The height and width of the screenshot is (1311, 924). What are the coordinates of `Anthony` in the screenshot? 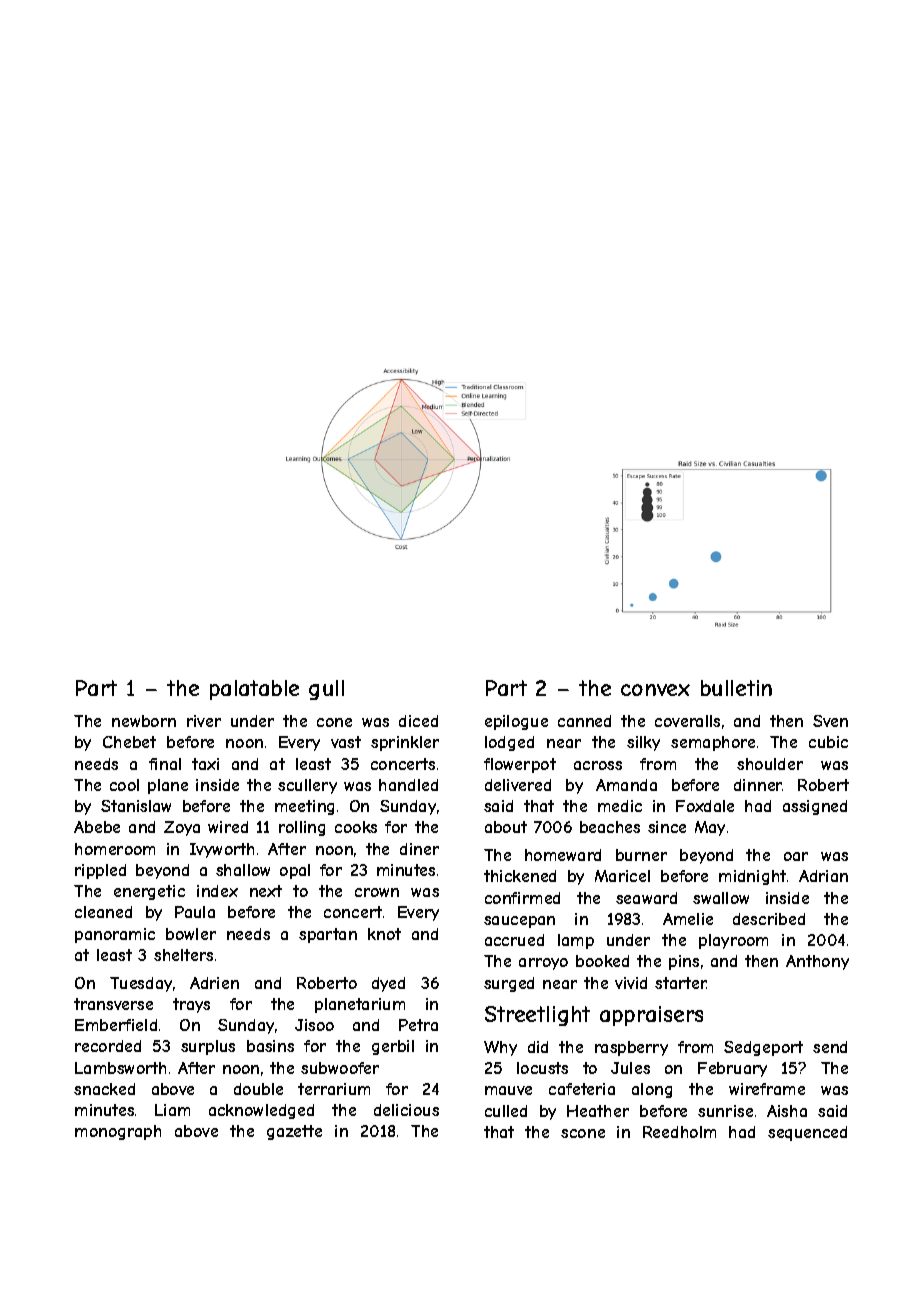 It's located at (817, 962).
